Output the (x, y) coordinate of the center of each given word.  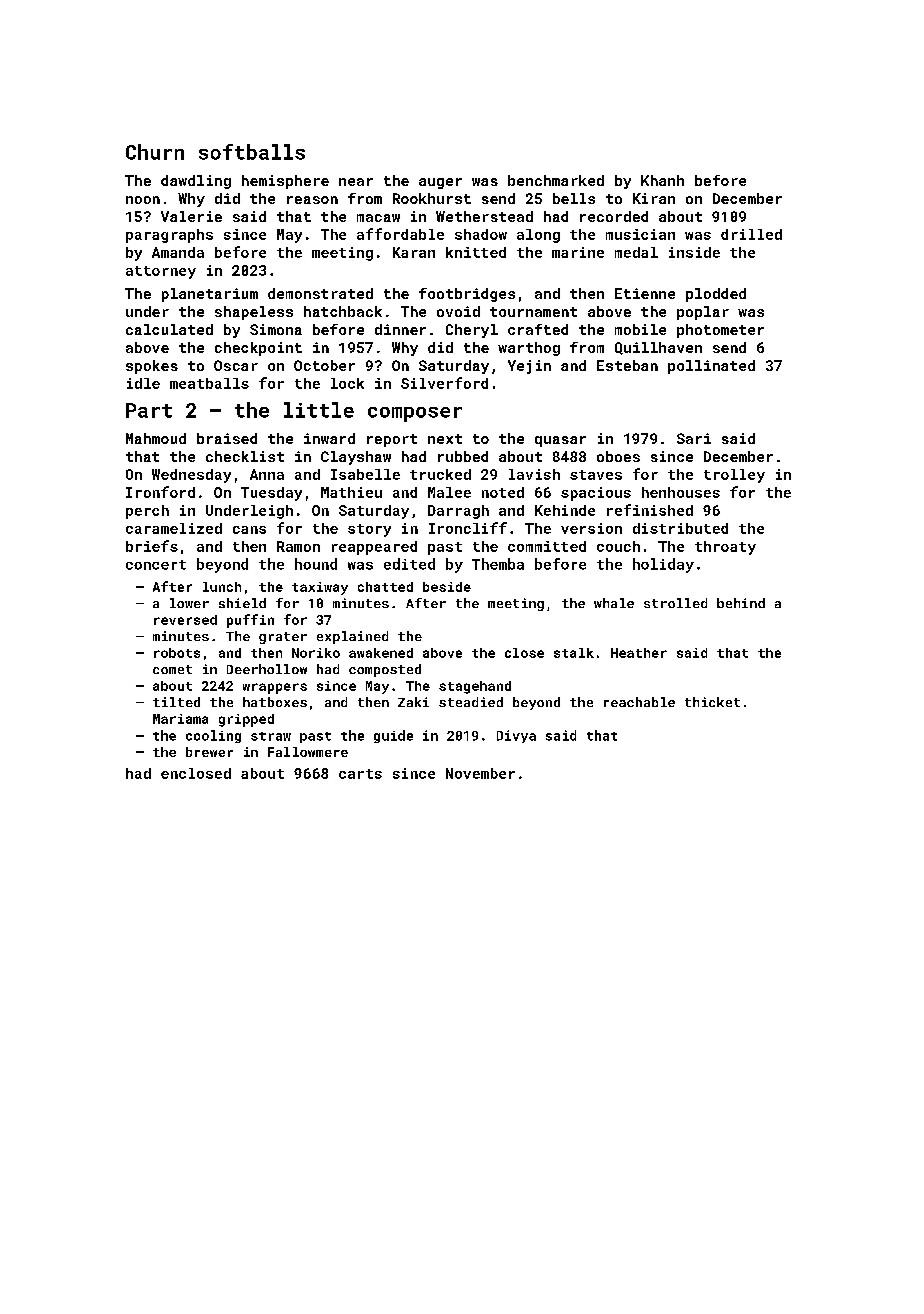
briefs (152, 546)
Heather (639, 653)
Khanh (662, 180)
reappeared (374, 548)
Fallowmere (308, 752)
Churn (155, 152)
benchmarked (556, 180)
